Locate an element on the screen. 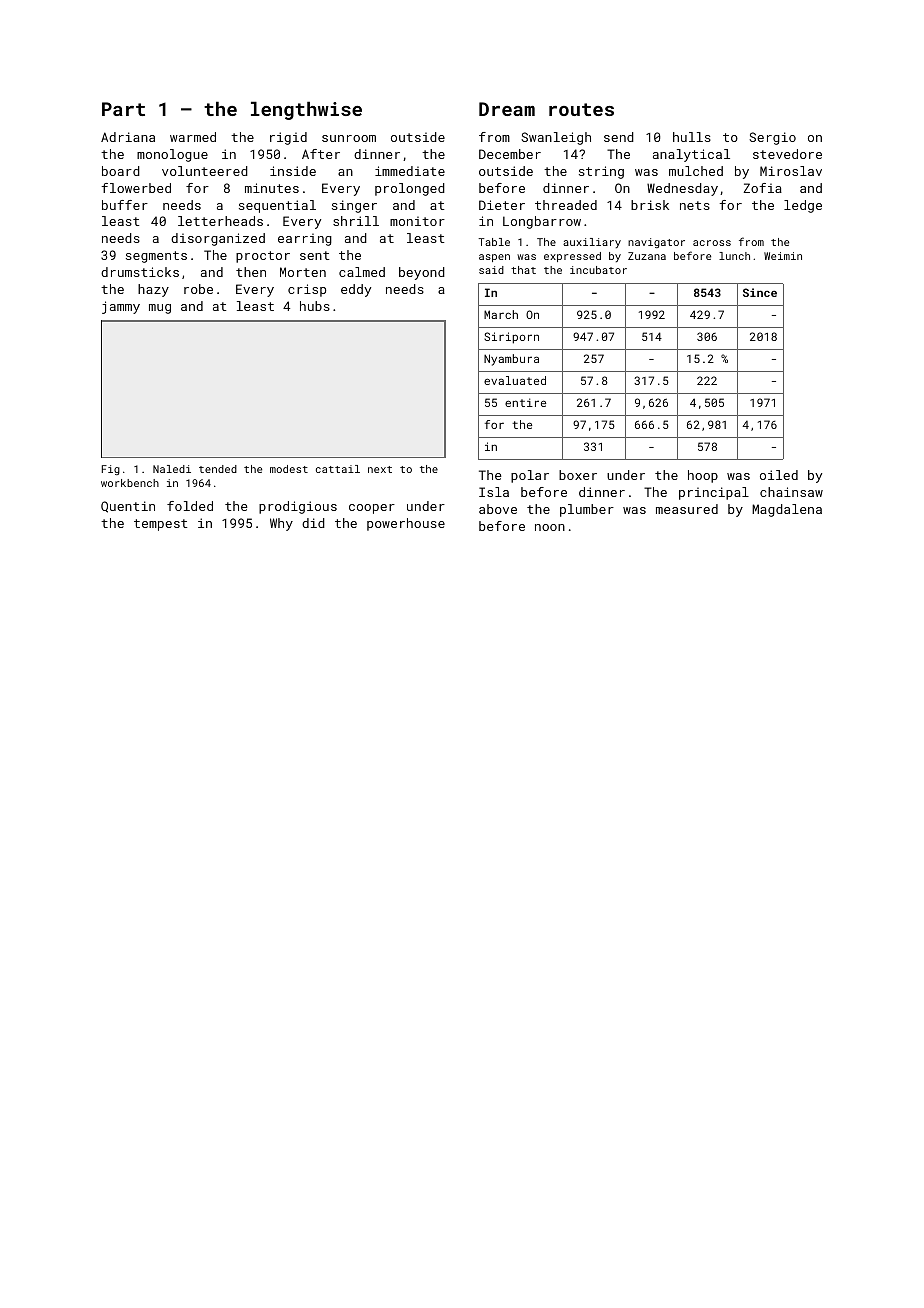  Dream is located at coordinates (507, 109).
